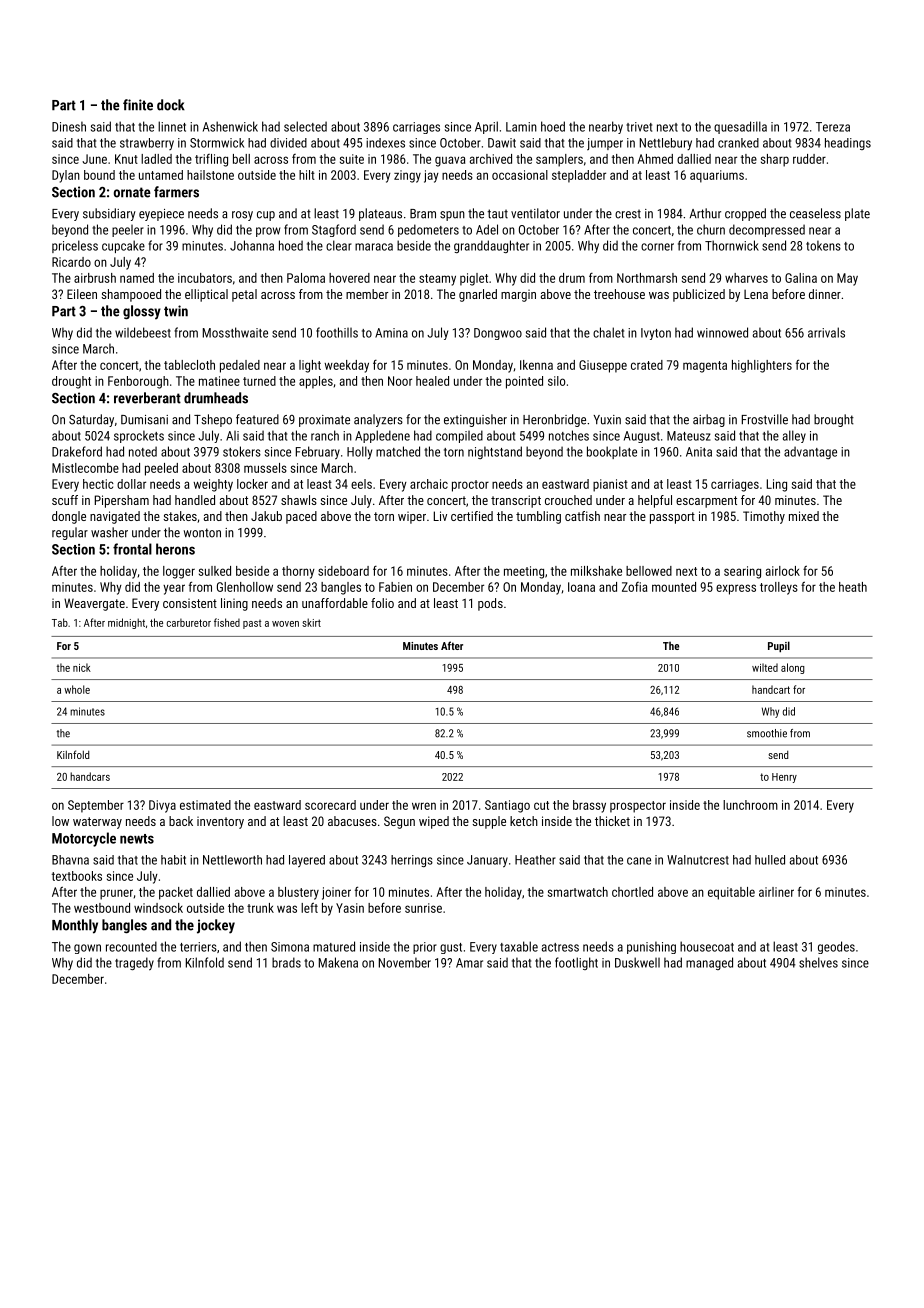 The height and width of the page is (1308, 924). What do you see at coordinates (171, 105) in the page?
I see `dock` at bounding box center [171, 105].
